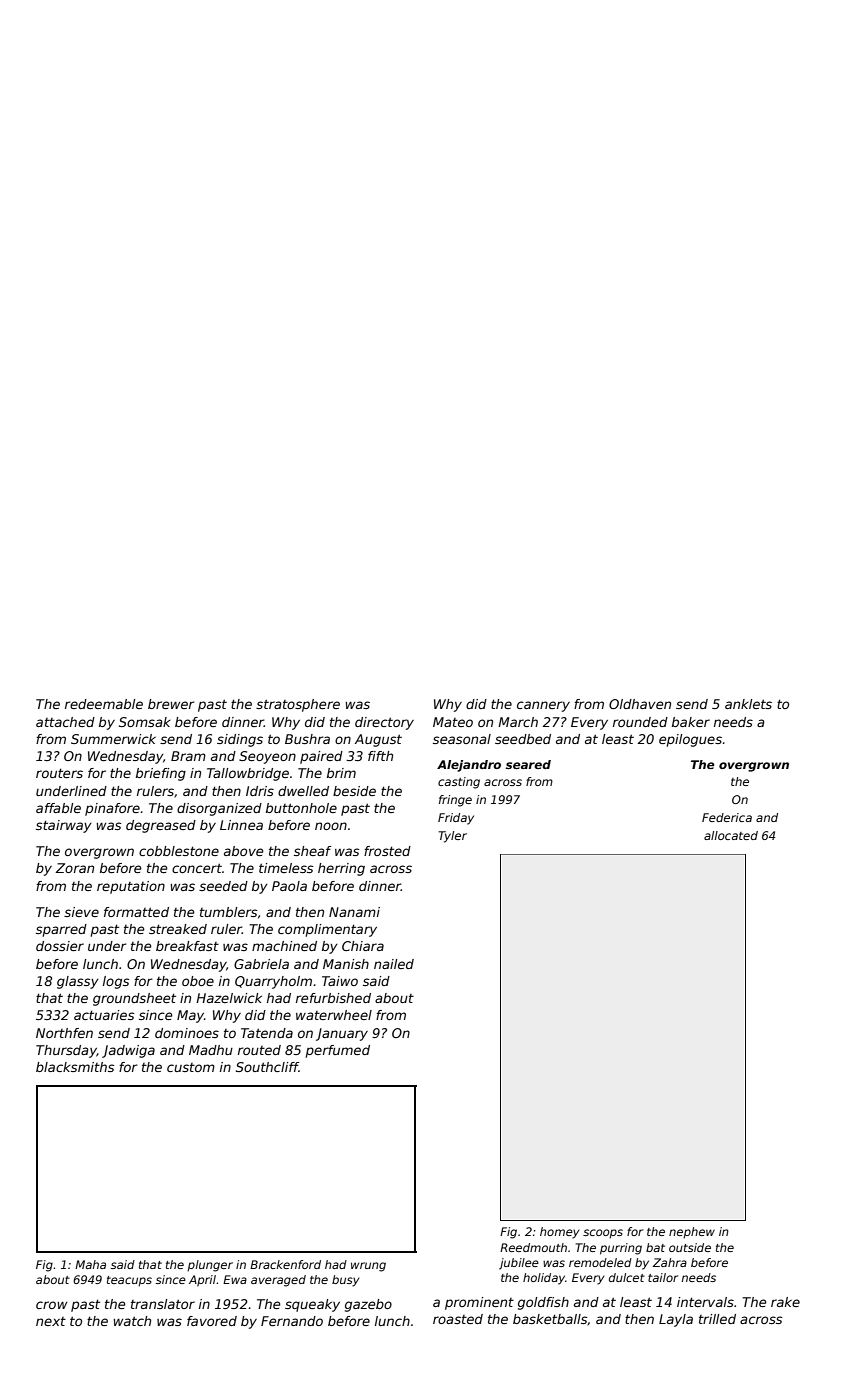 This screenshot has height=1400, width=849. Describe the element at coordinates (676, 1320) in the screenshot. I see `Layla` at that location.
